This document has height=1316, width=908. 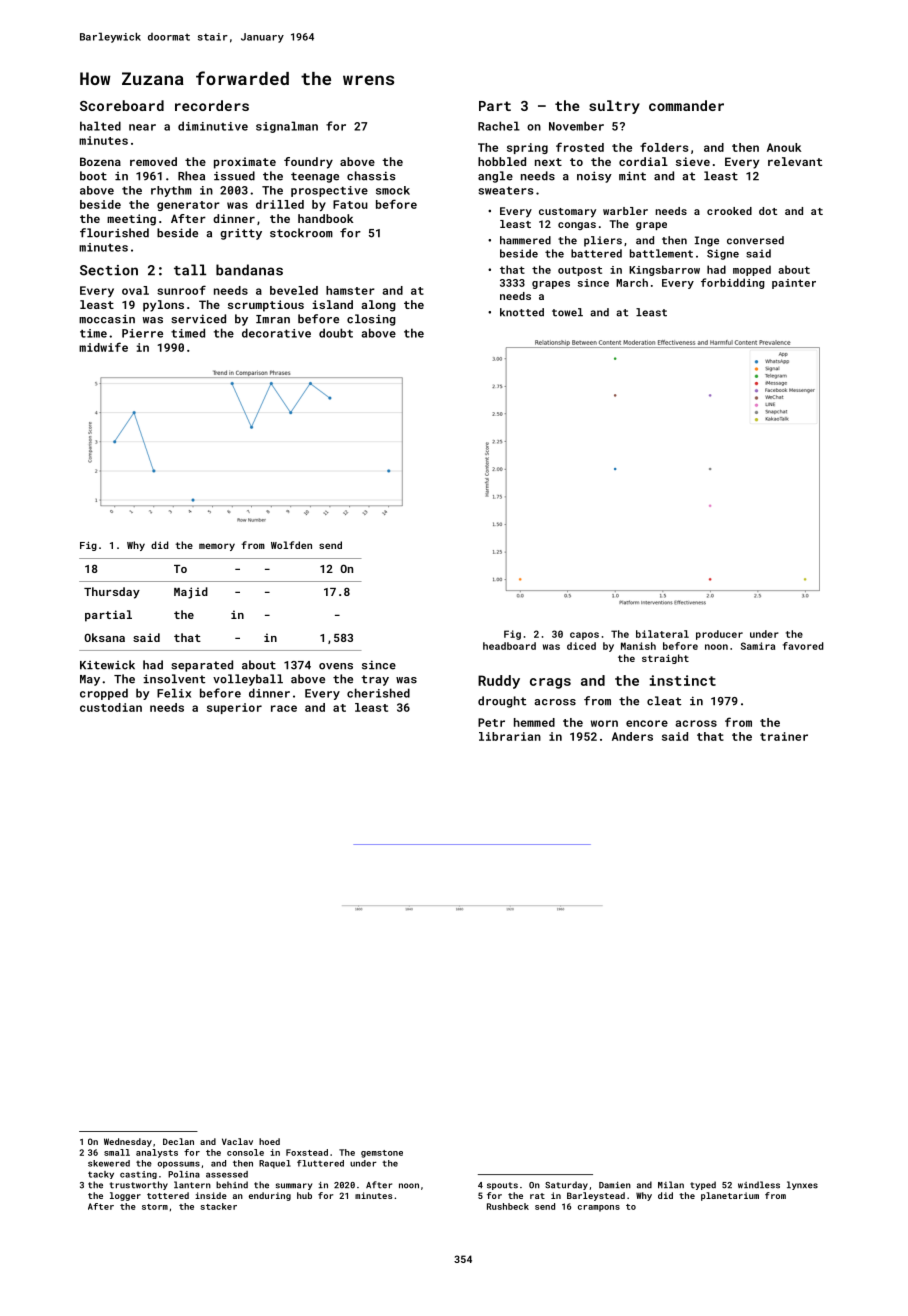 What do you see at coordinates (382, 1154) in the document?
I see `gemstone` at bounding box center [382, 1154].
